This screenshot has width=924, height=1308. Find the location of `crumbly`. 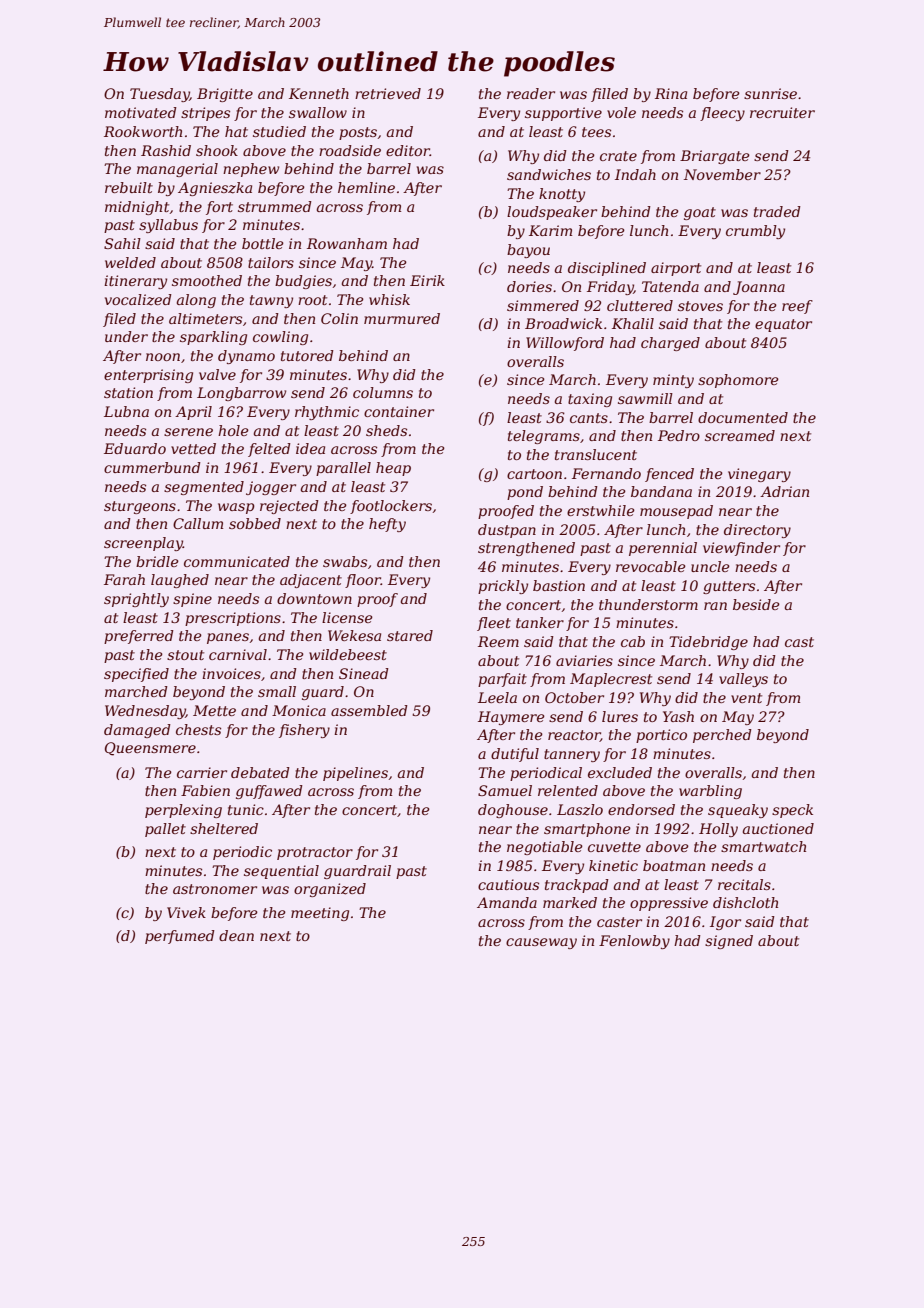

crumbly is located at coordinates (755, 232).
